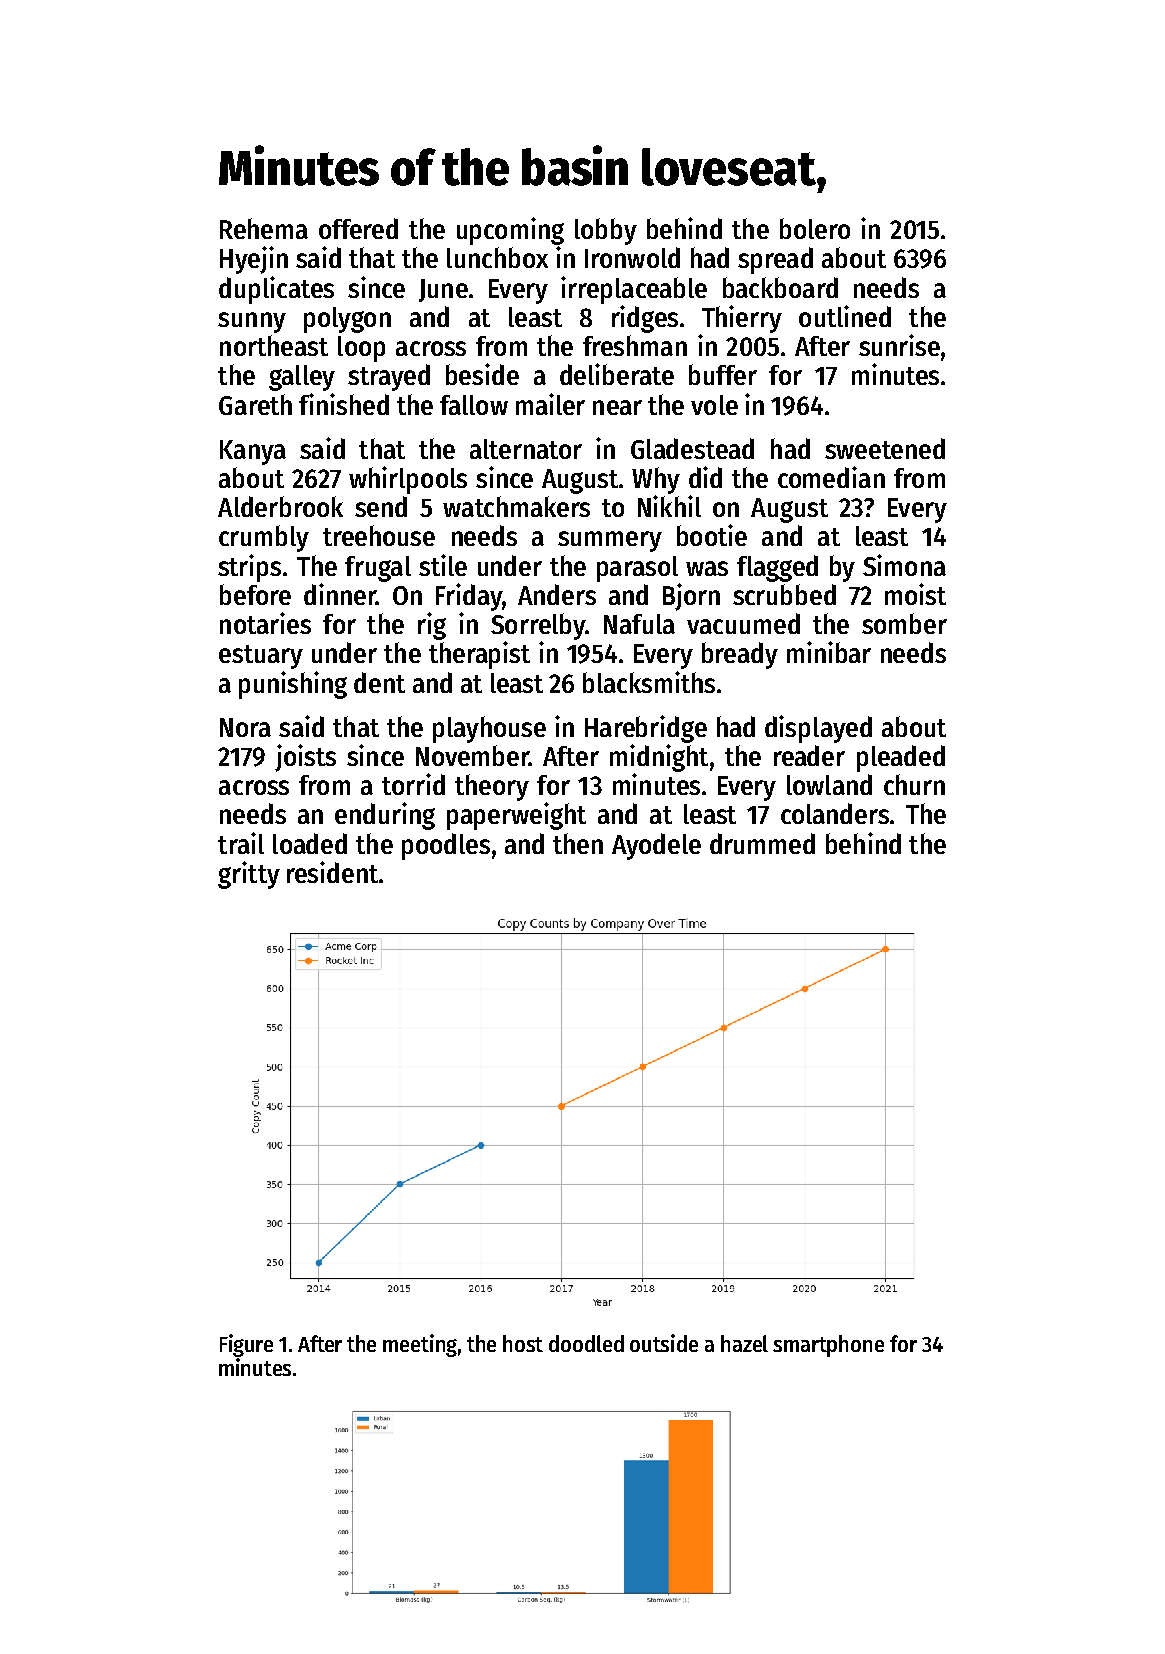 Image resolution: width=1165 pixels, height=1654 pixels. I want to click on Sorrelby, so click(538, 626).
